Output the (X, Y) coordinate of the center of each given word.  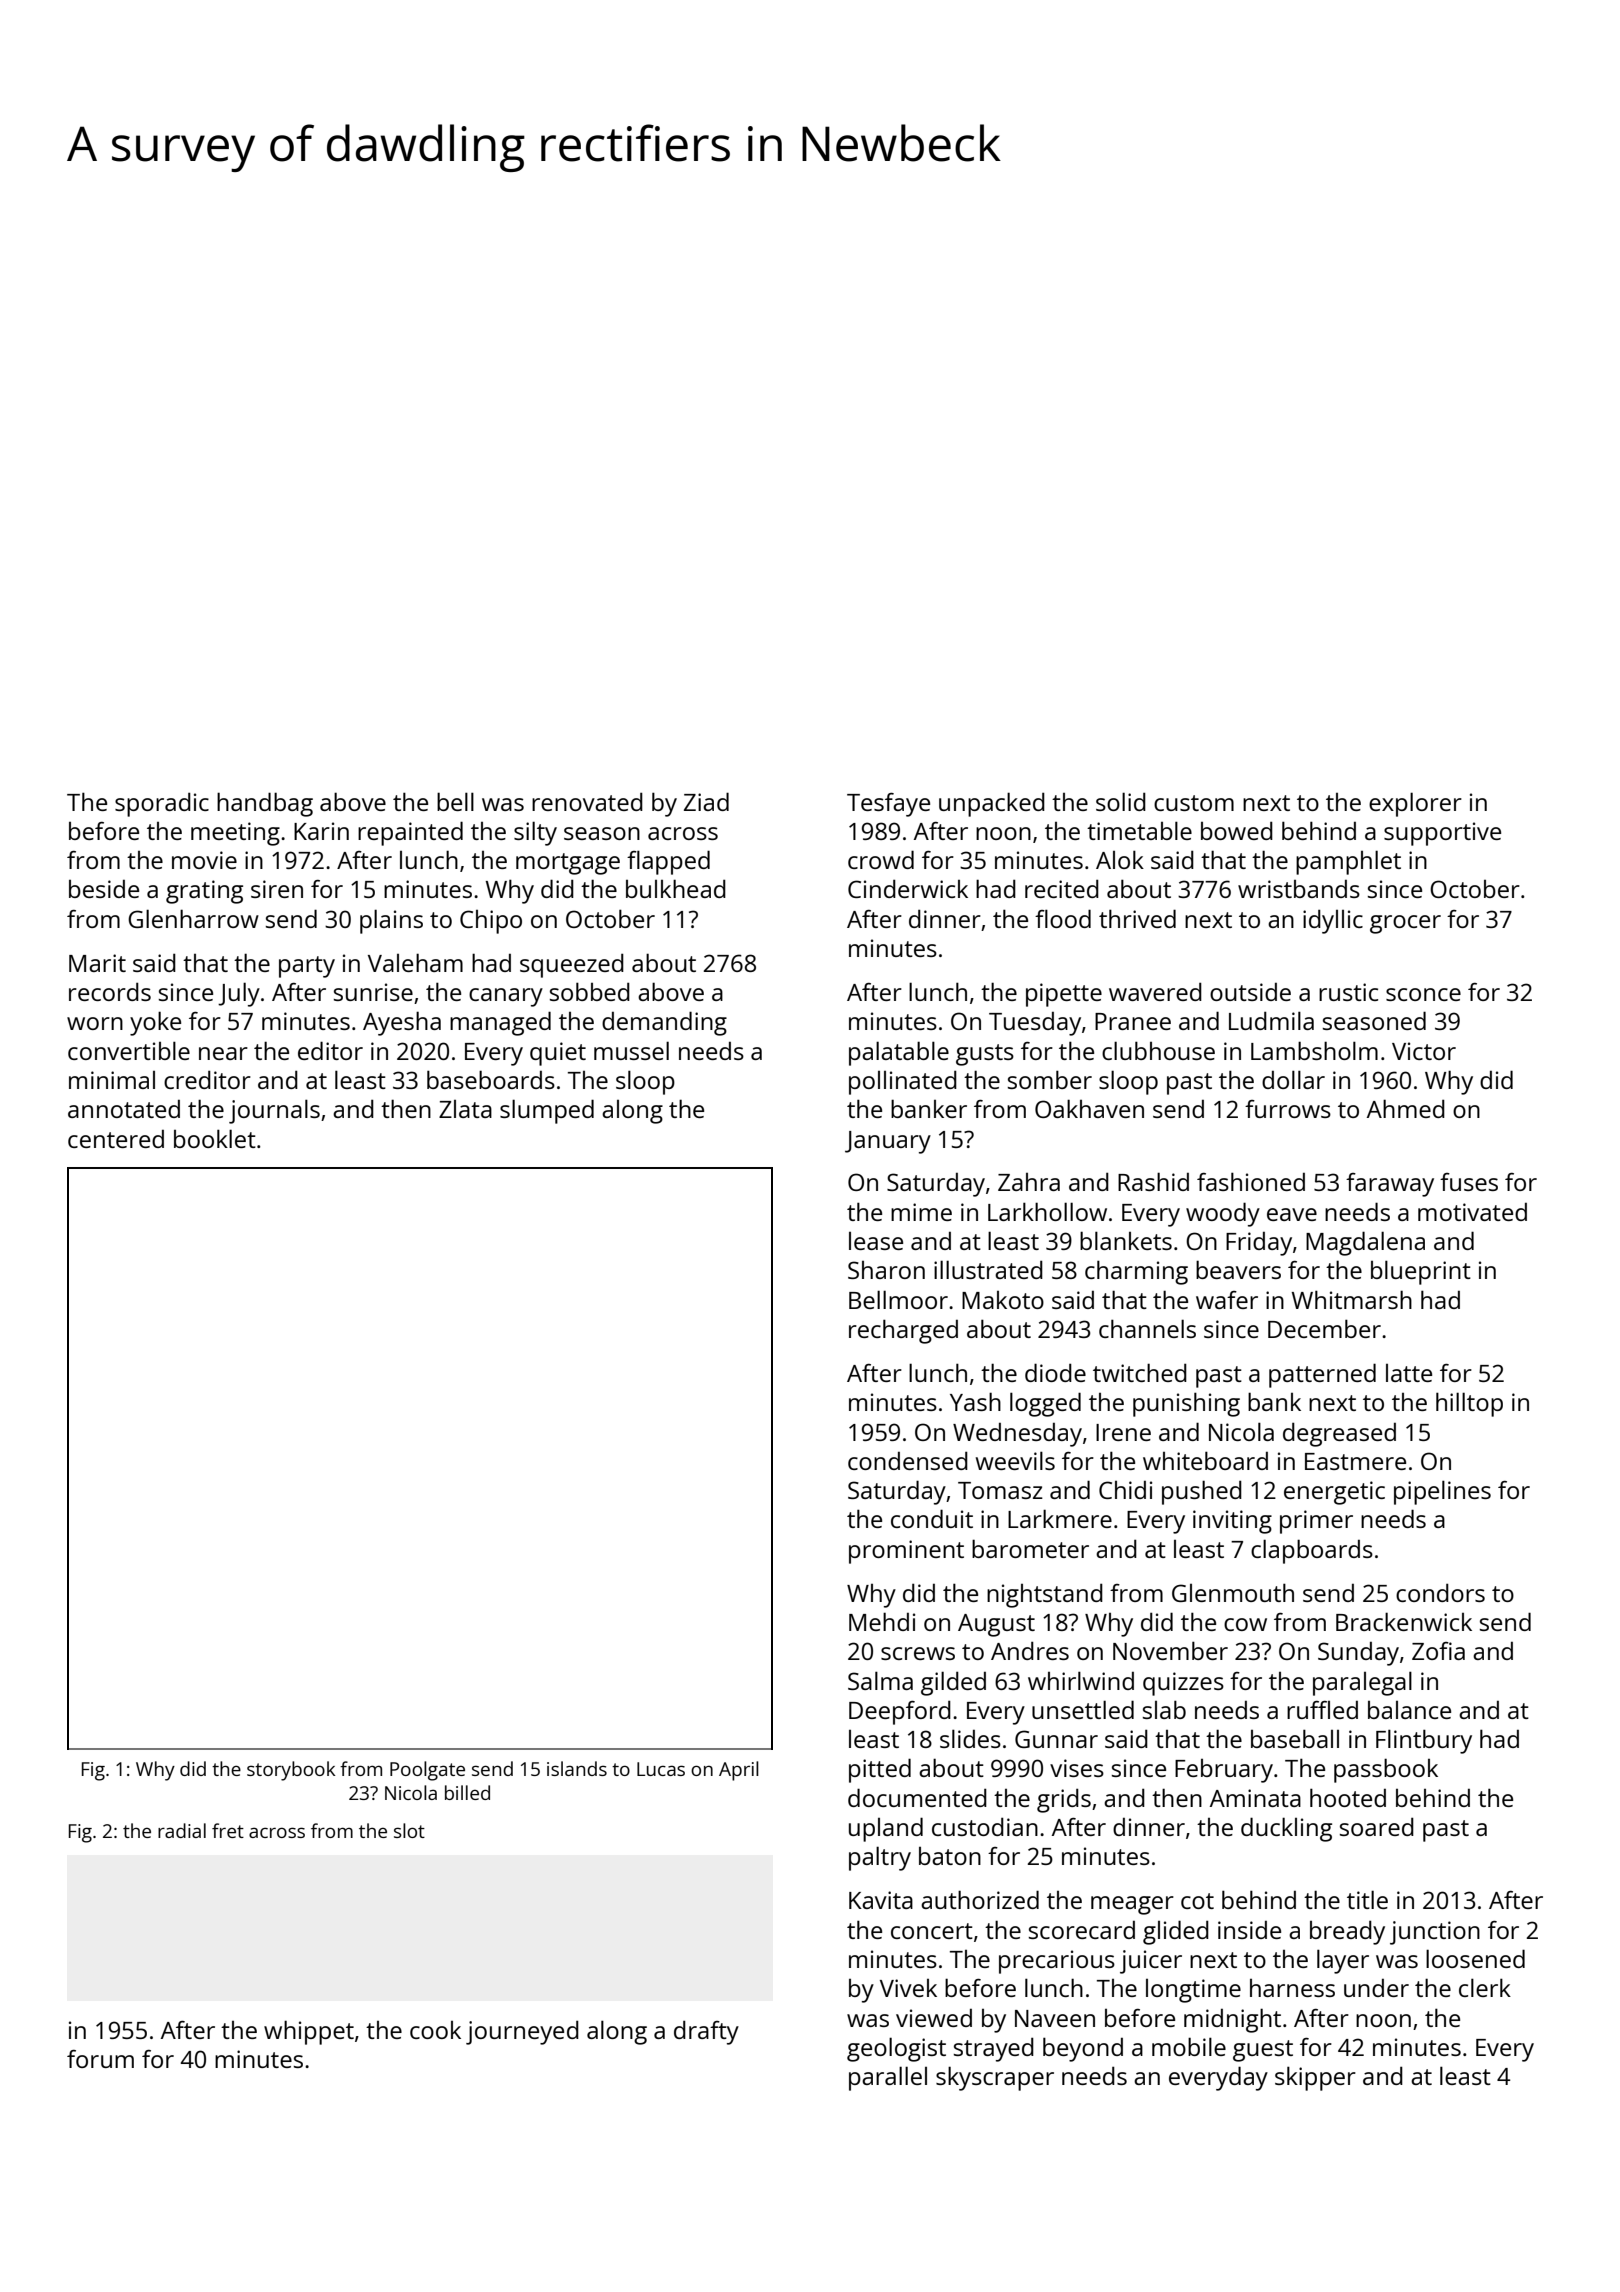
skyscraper (995, 2078)
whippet (309, 2032)
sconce (1423, 994)
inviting (1232, 1522)
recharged (903, 1331)
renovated (587, 801)
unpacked (992, 804)
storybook (291, 1771)
